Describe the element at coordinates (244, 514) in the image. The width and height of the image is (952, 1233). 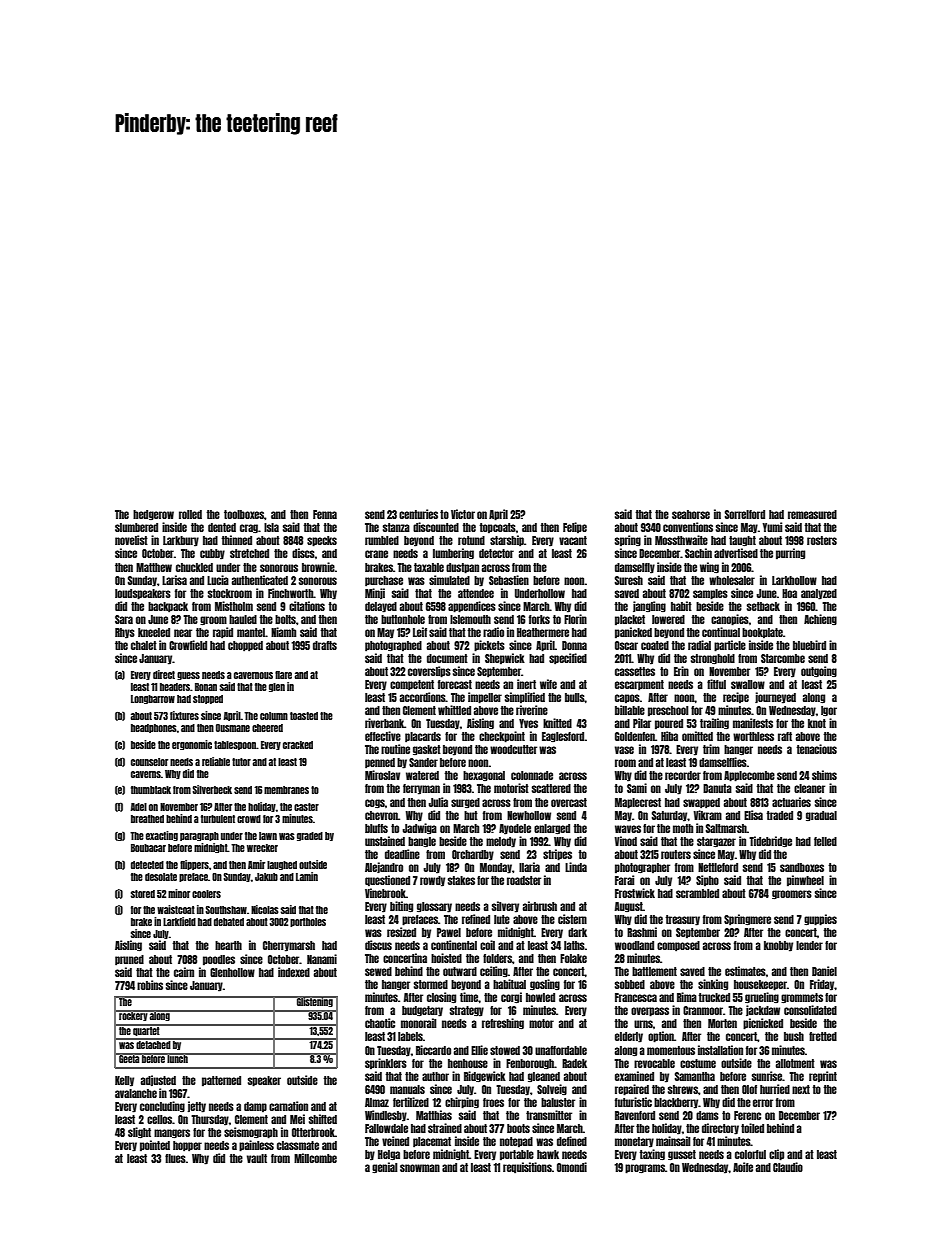
I see `toolboxes` at that location.
